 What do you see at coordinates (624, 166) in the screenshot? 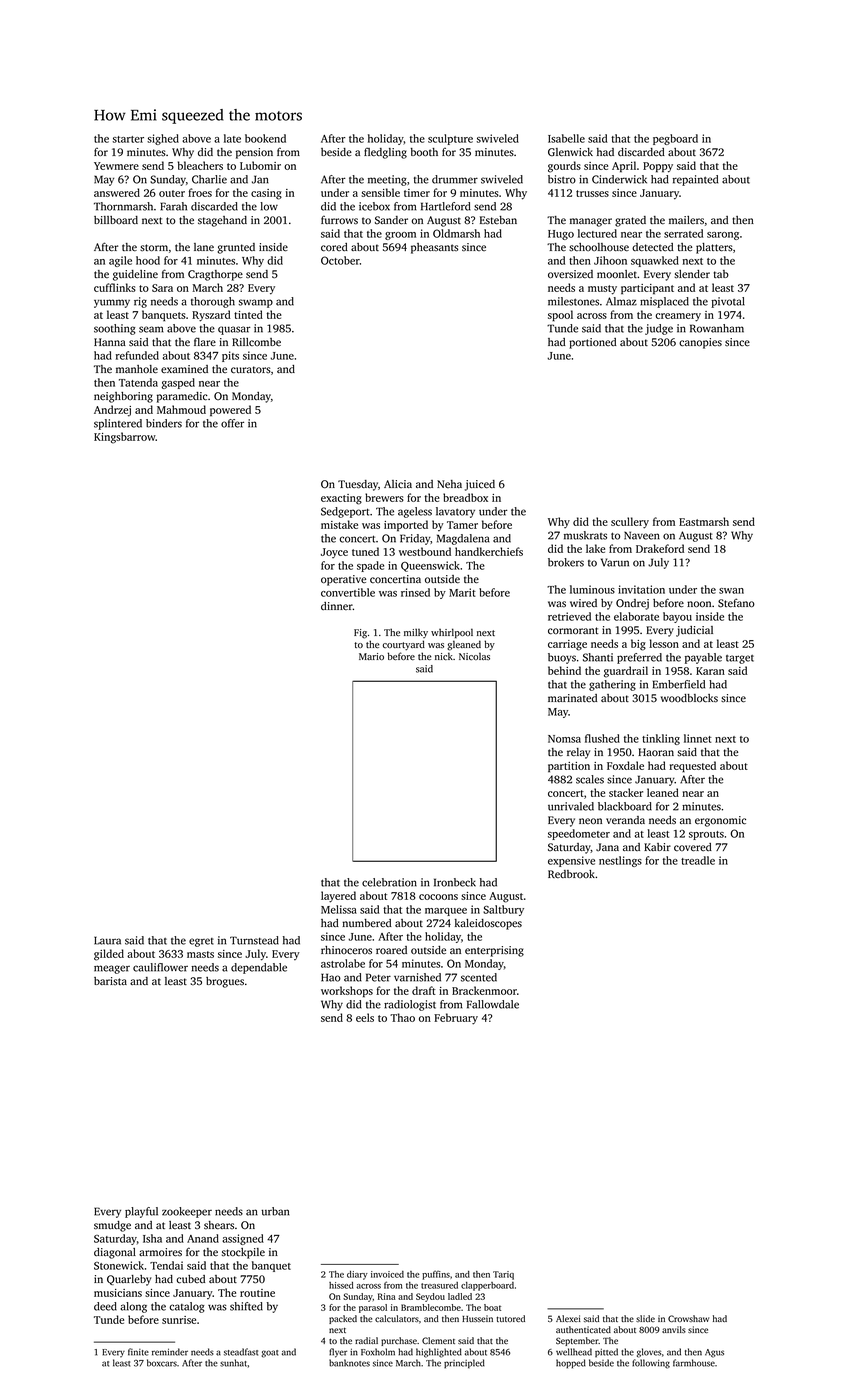
I see `April` at bounding box center [624, 166].
